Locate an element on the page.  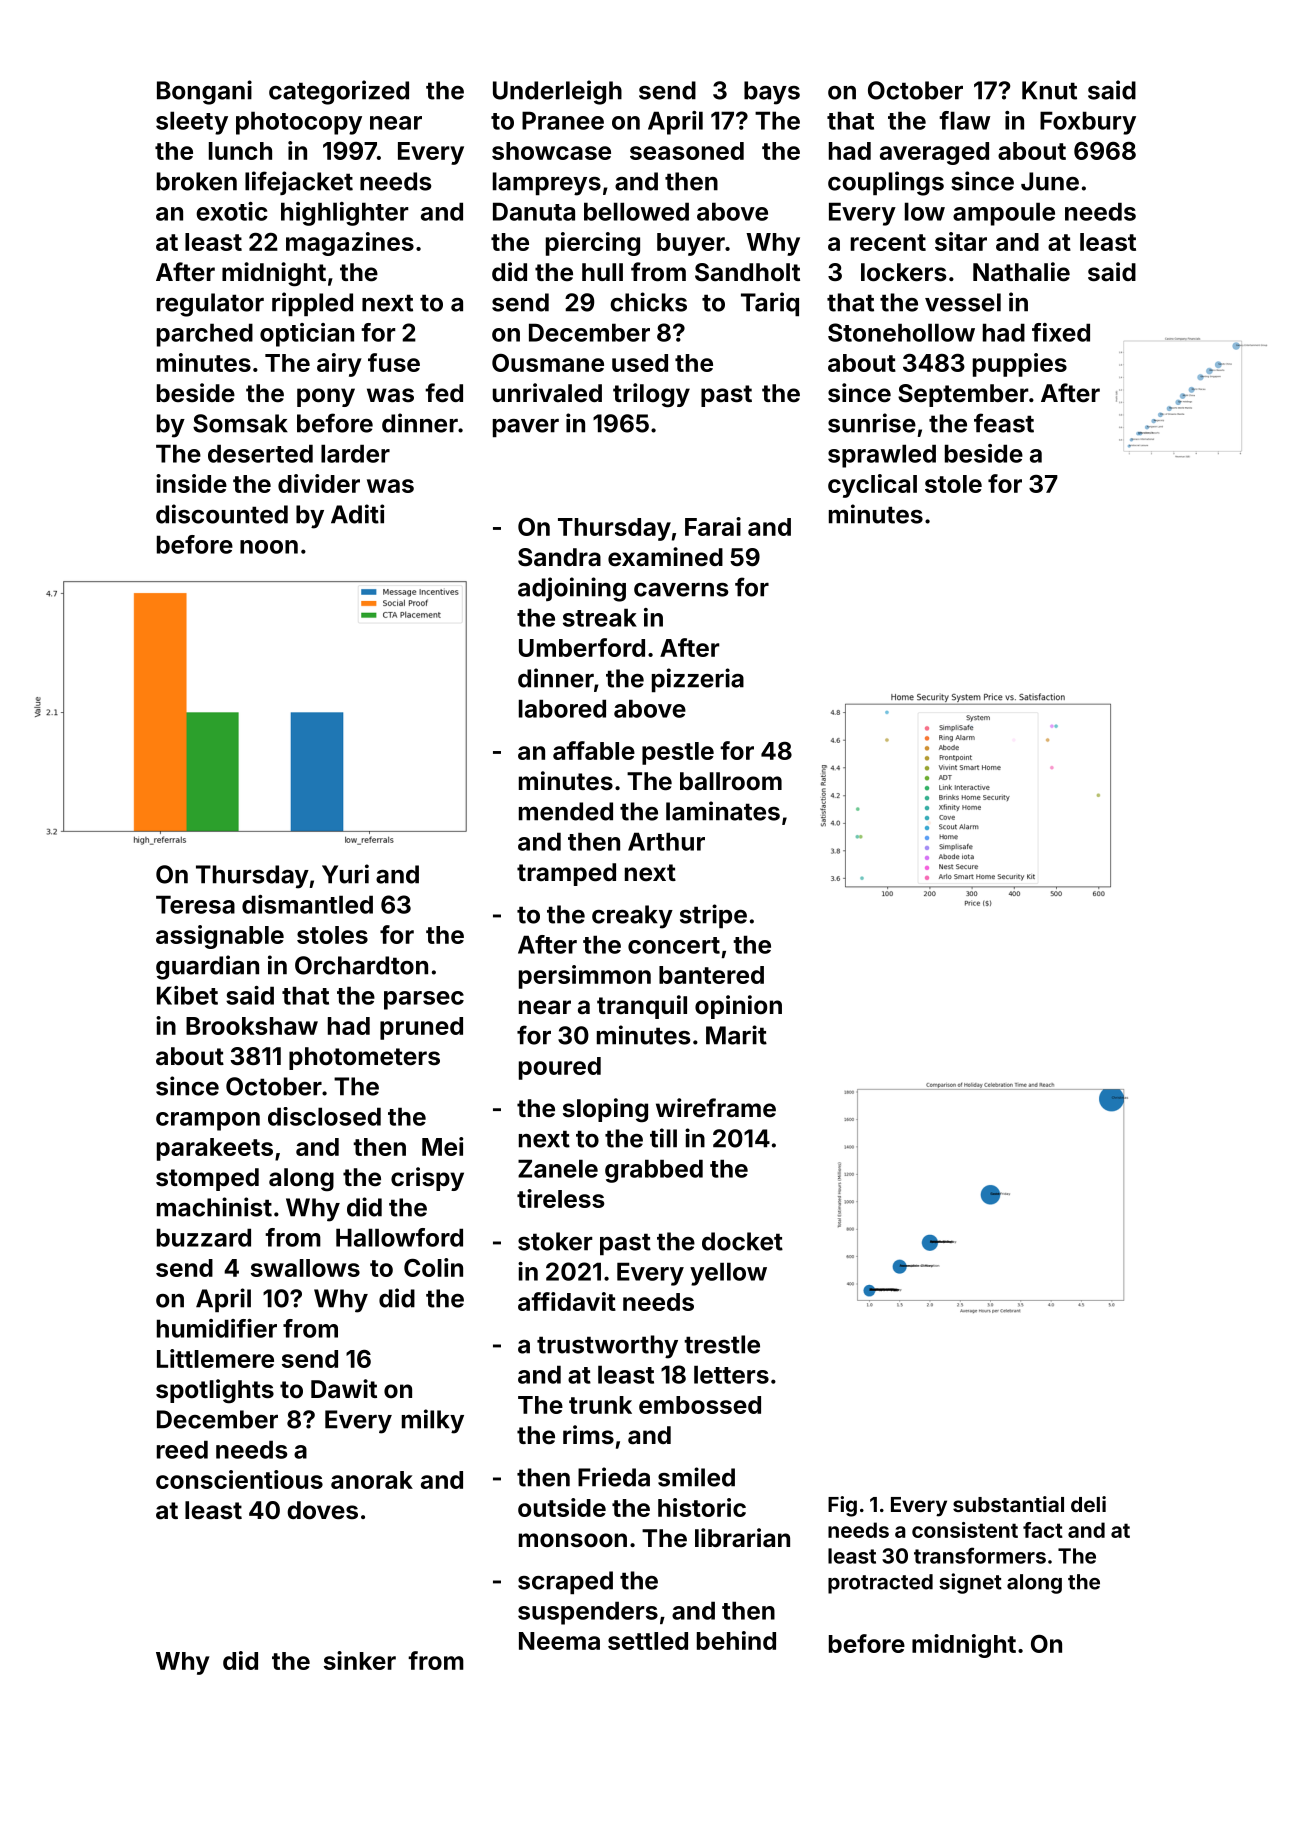
regulator is located at coordinates (210, 305).
